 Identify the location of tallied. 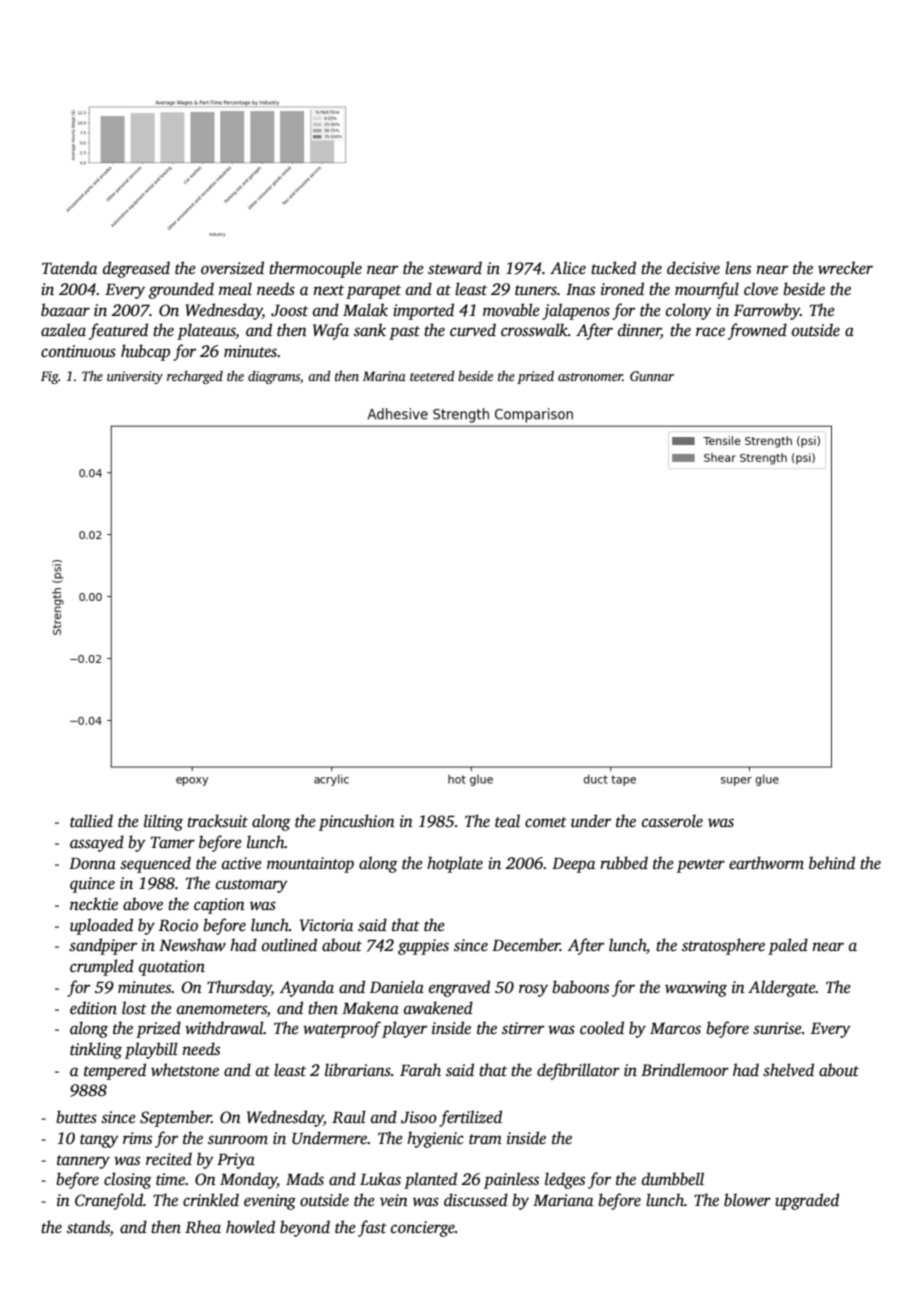
(91, 821).
